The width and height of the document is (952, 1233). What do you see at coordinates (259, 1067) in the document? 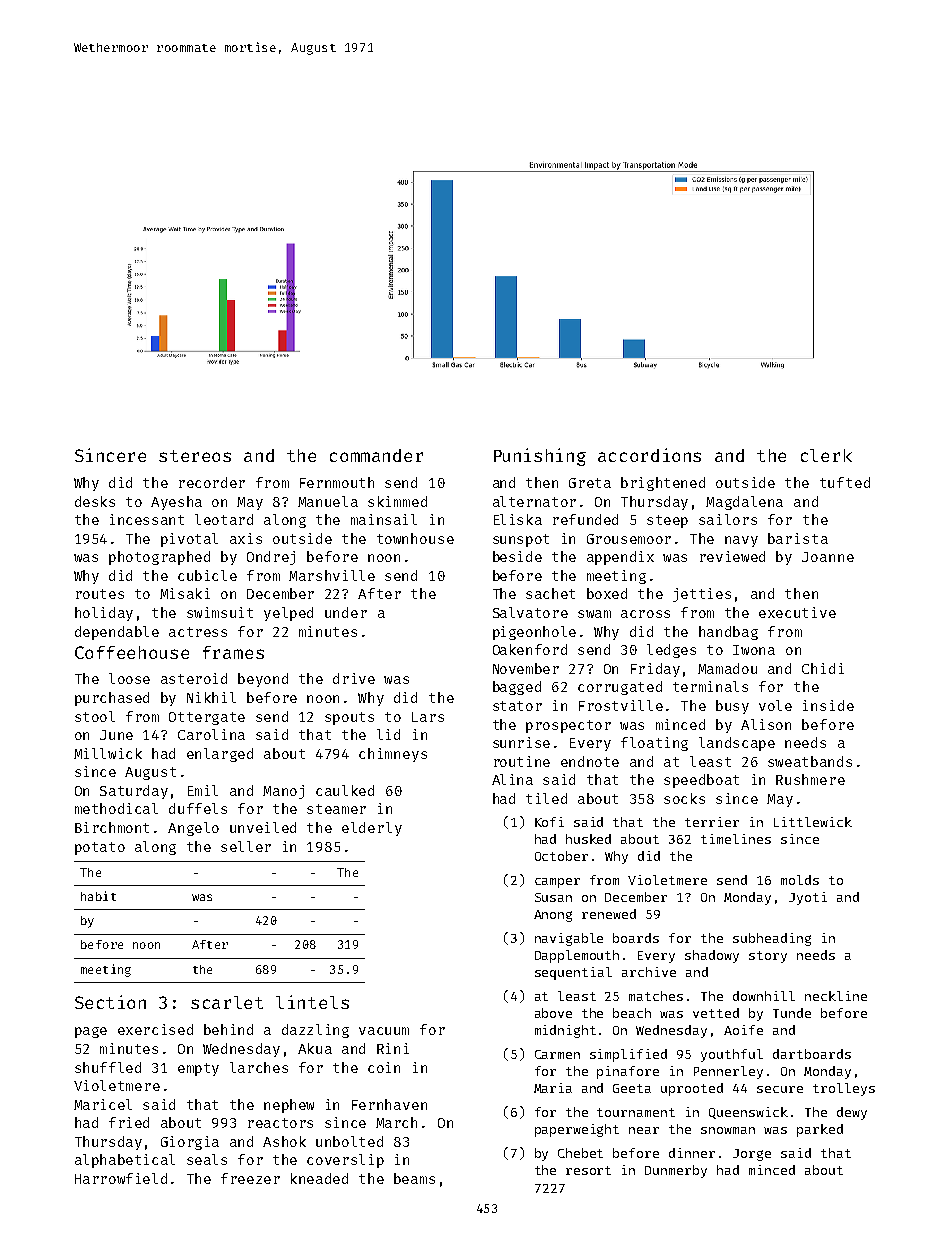
I see `larches` at bounding box center [259, 1067].
